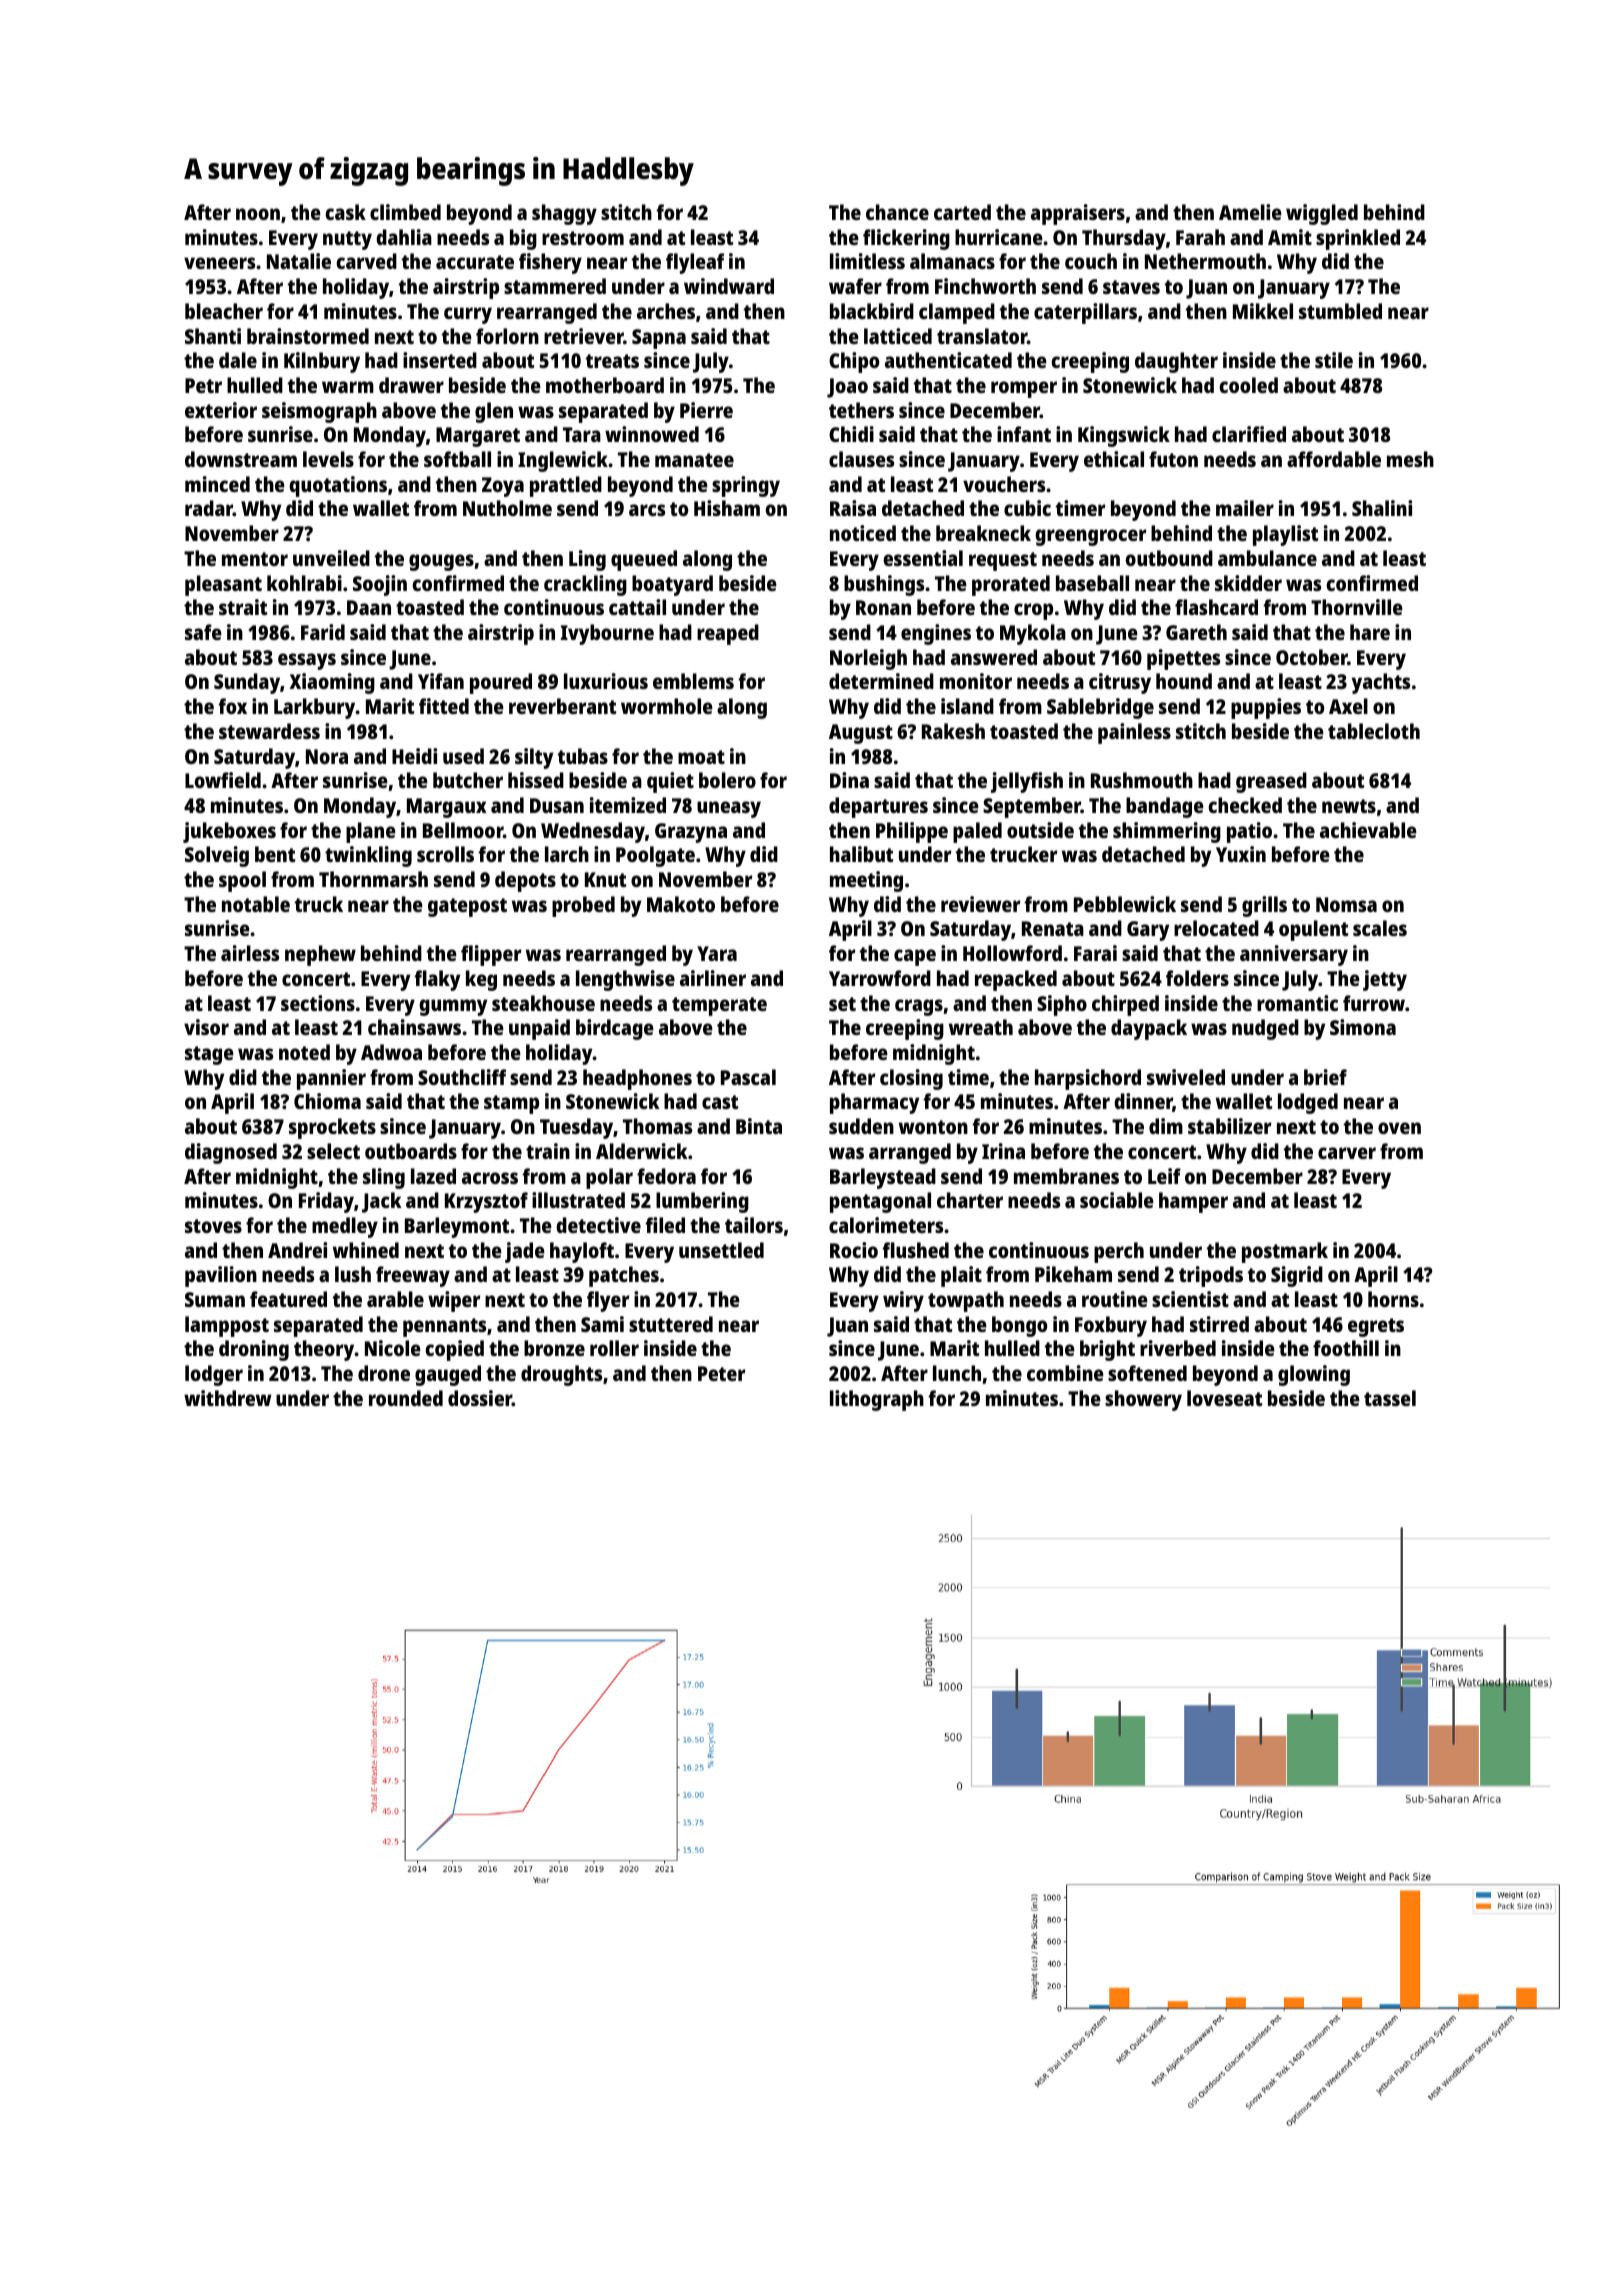 This screenshot has height=2292, width=1620. Describe the element at coordinates (214, 1375) in the screenshot. I see `lodger` at that location.
